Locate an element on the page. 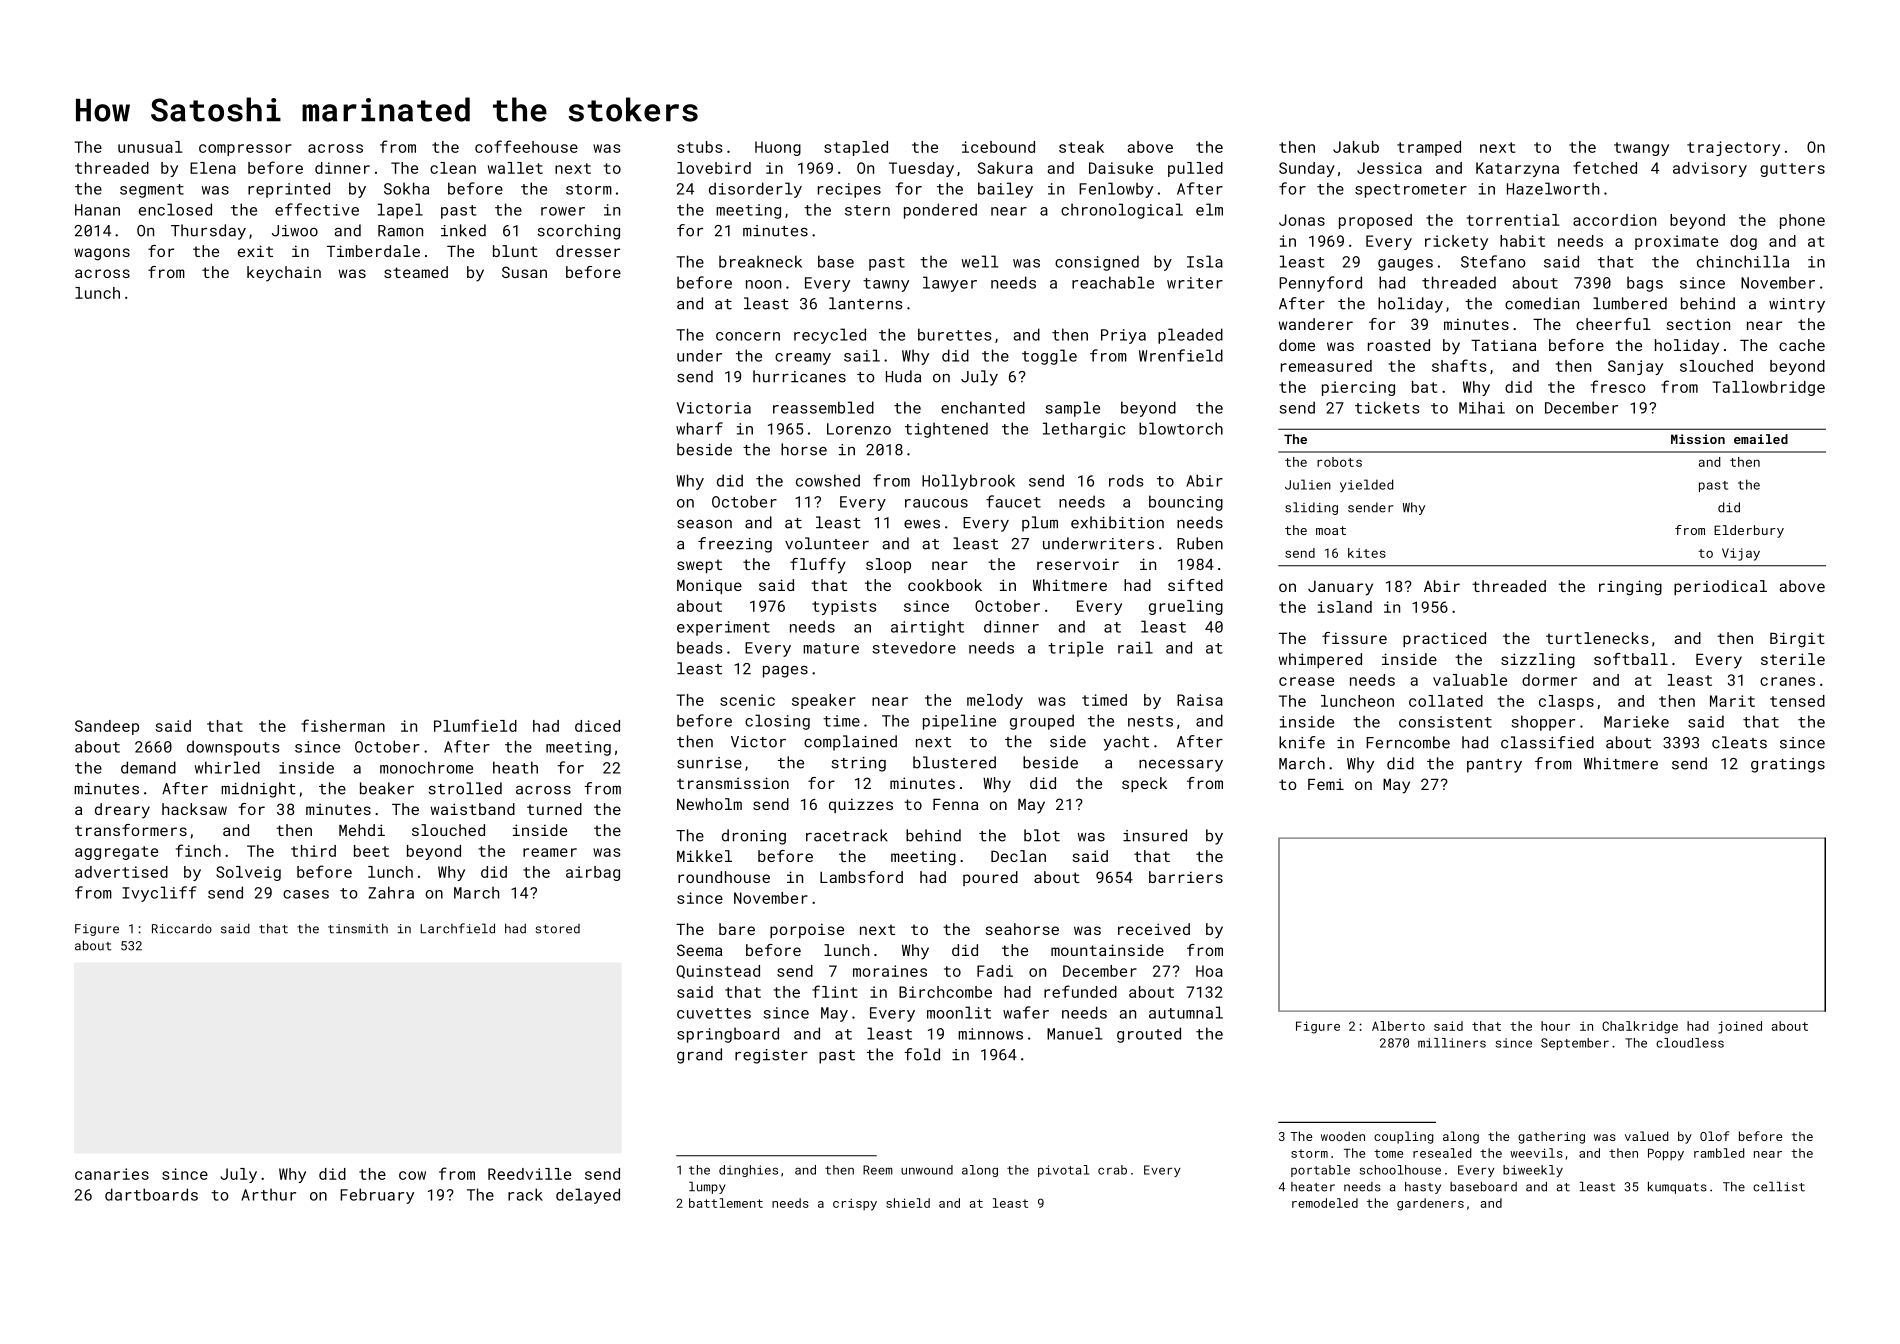  diced is located at coordinates (597, 726).
